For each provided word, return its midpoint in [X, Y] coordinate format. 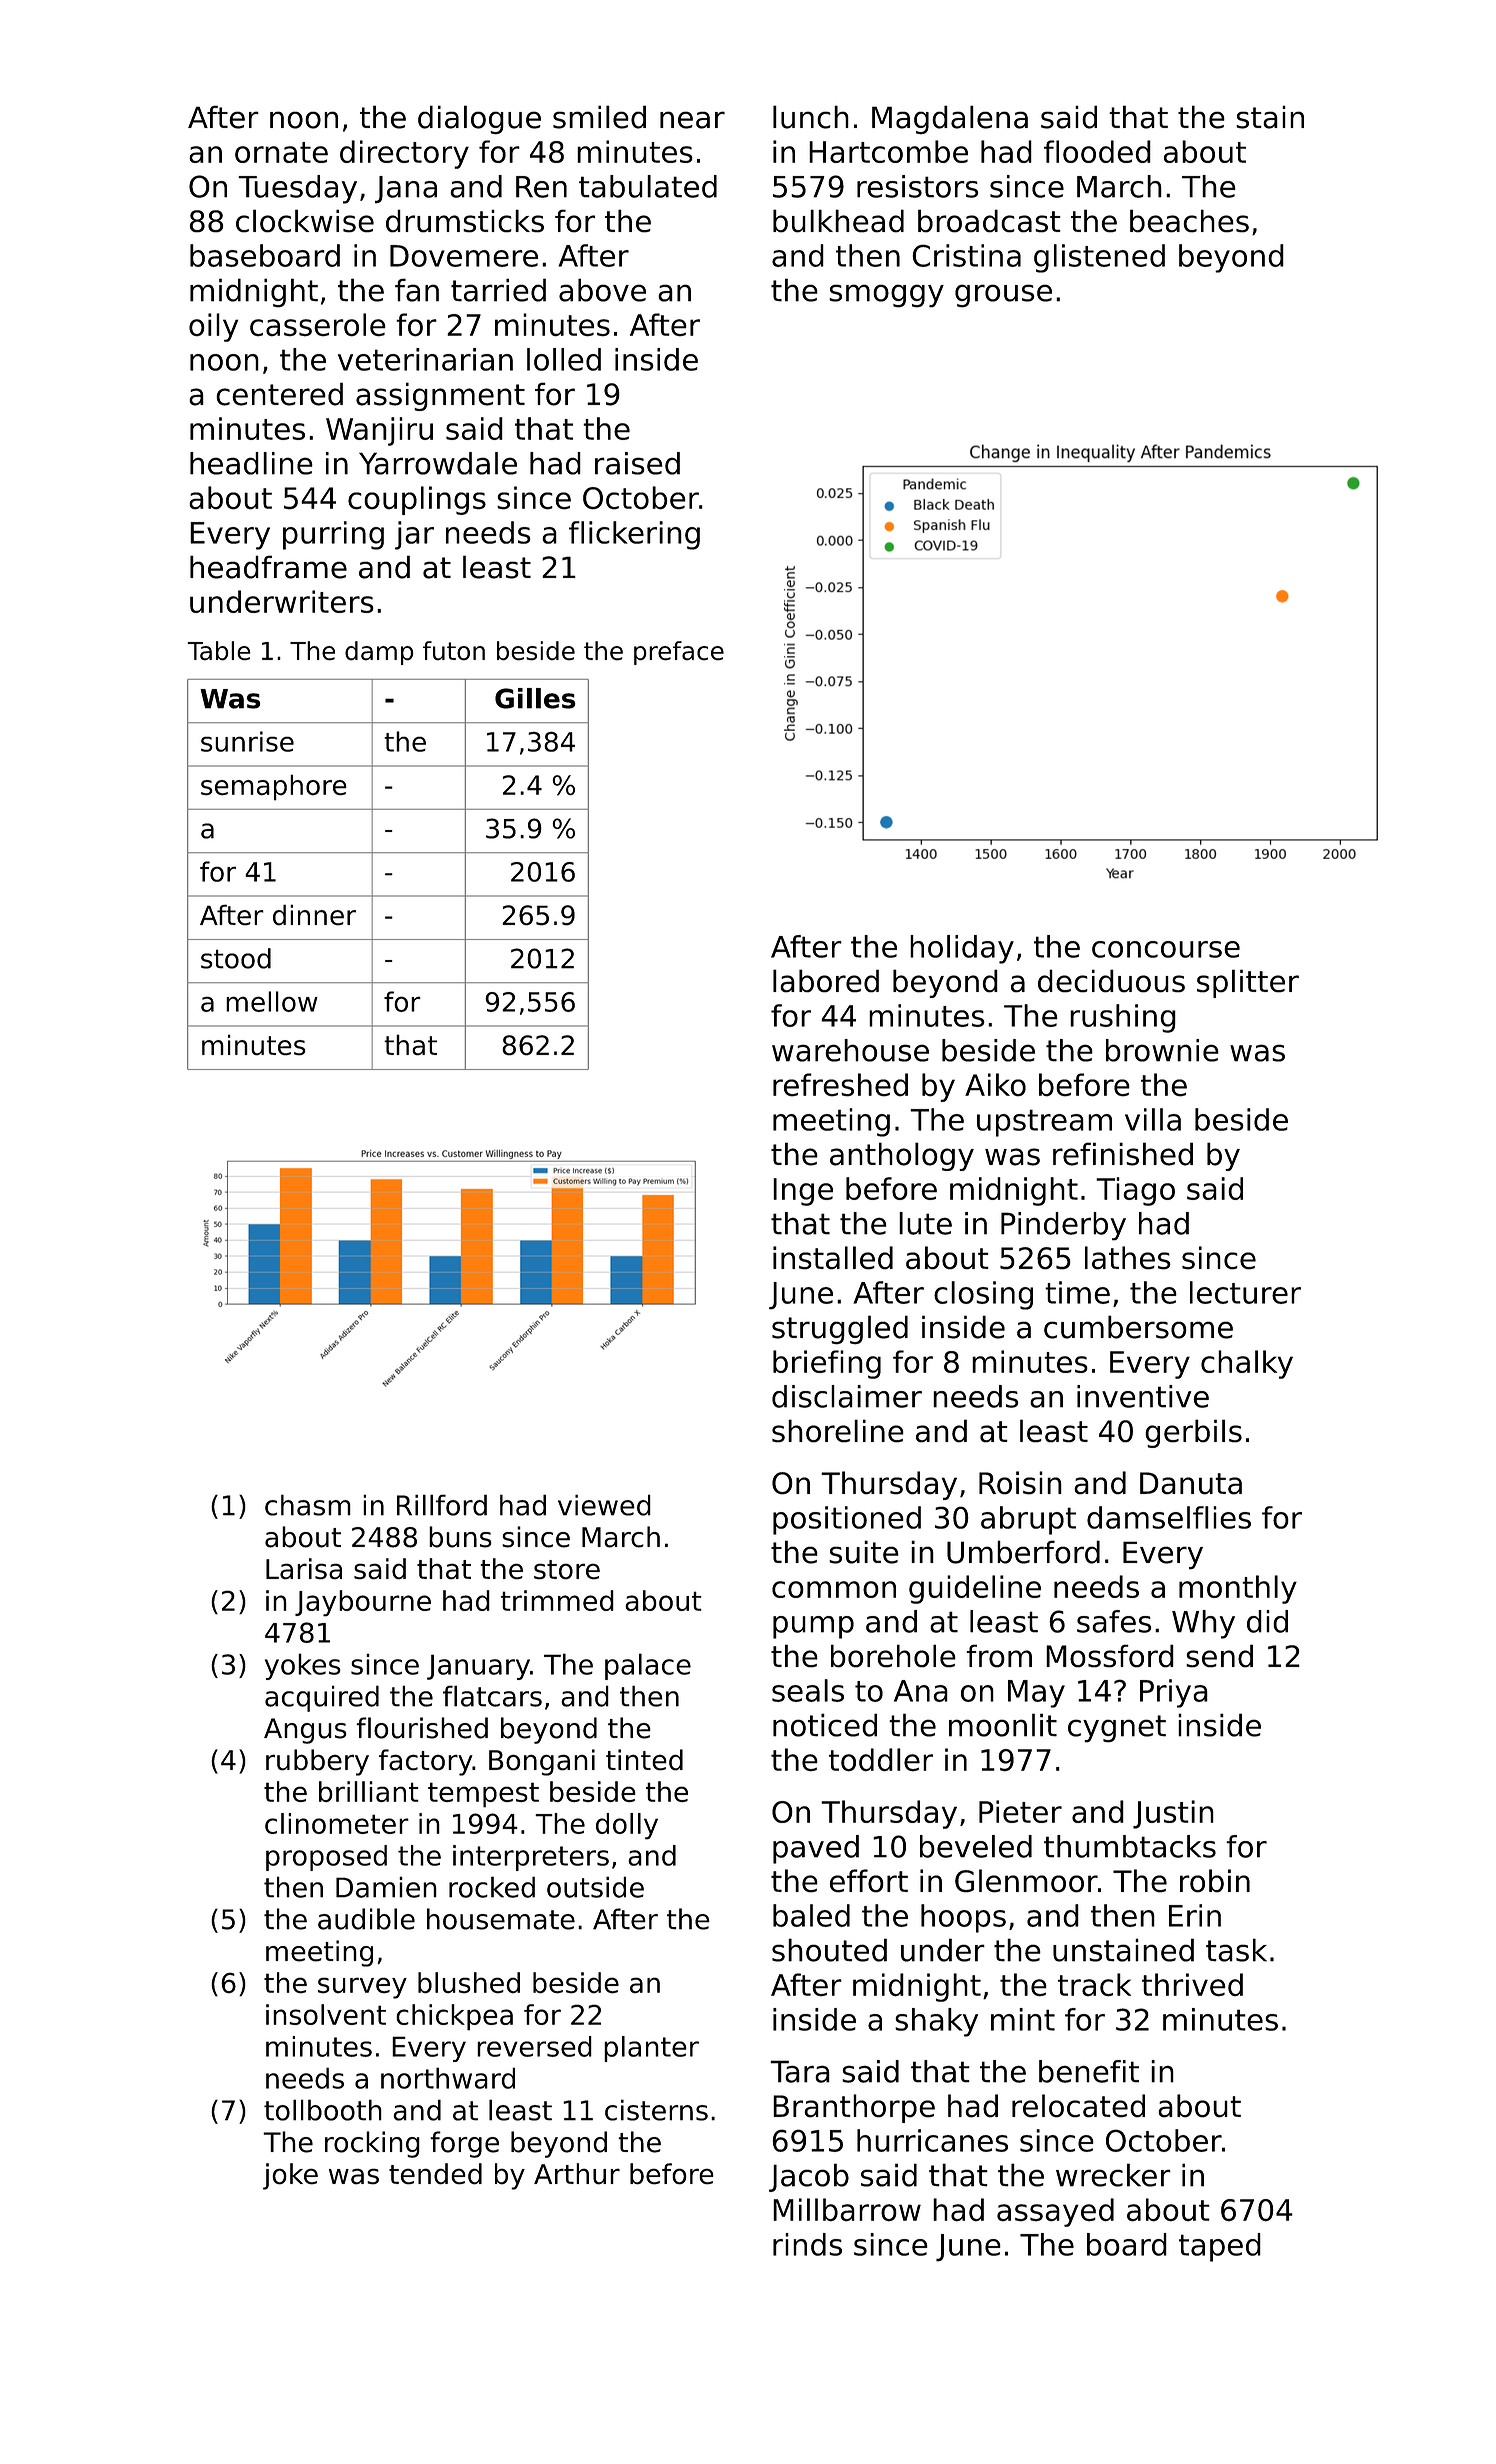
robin [1215, 1881]
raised [637, 463]
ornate [281, 152]
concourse [1166, 949]
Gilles [535, 698]
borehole [893, 1656]
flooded [1097, 151]
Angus [305, 1731]
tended [435, 2173]
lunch [811, 117]
